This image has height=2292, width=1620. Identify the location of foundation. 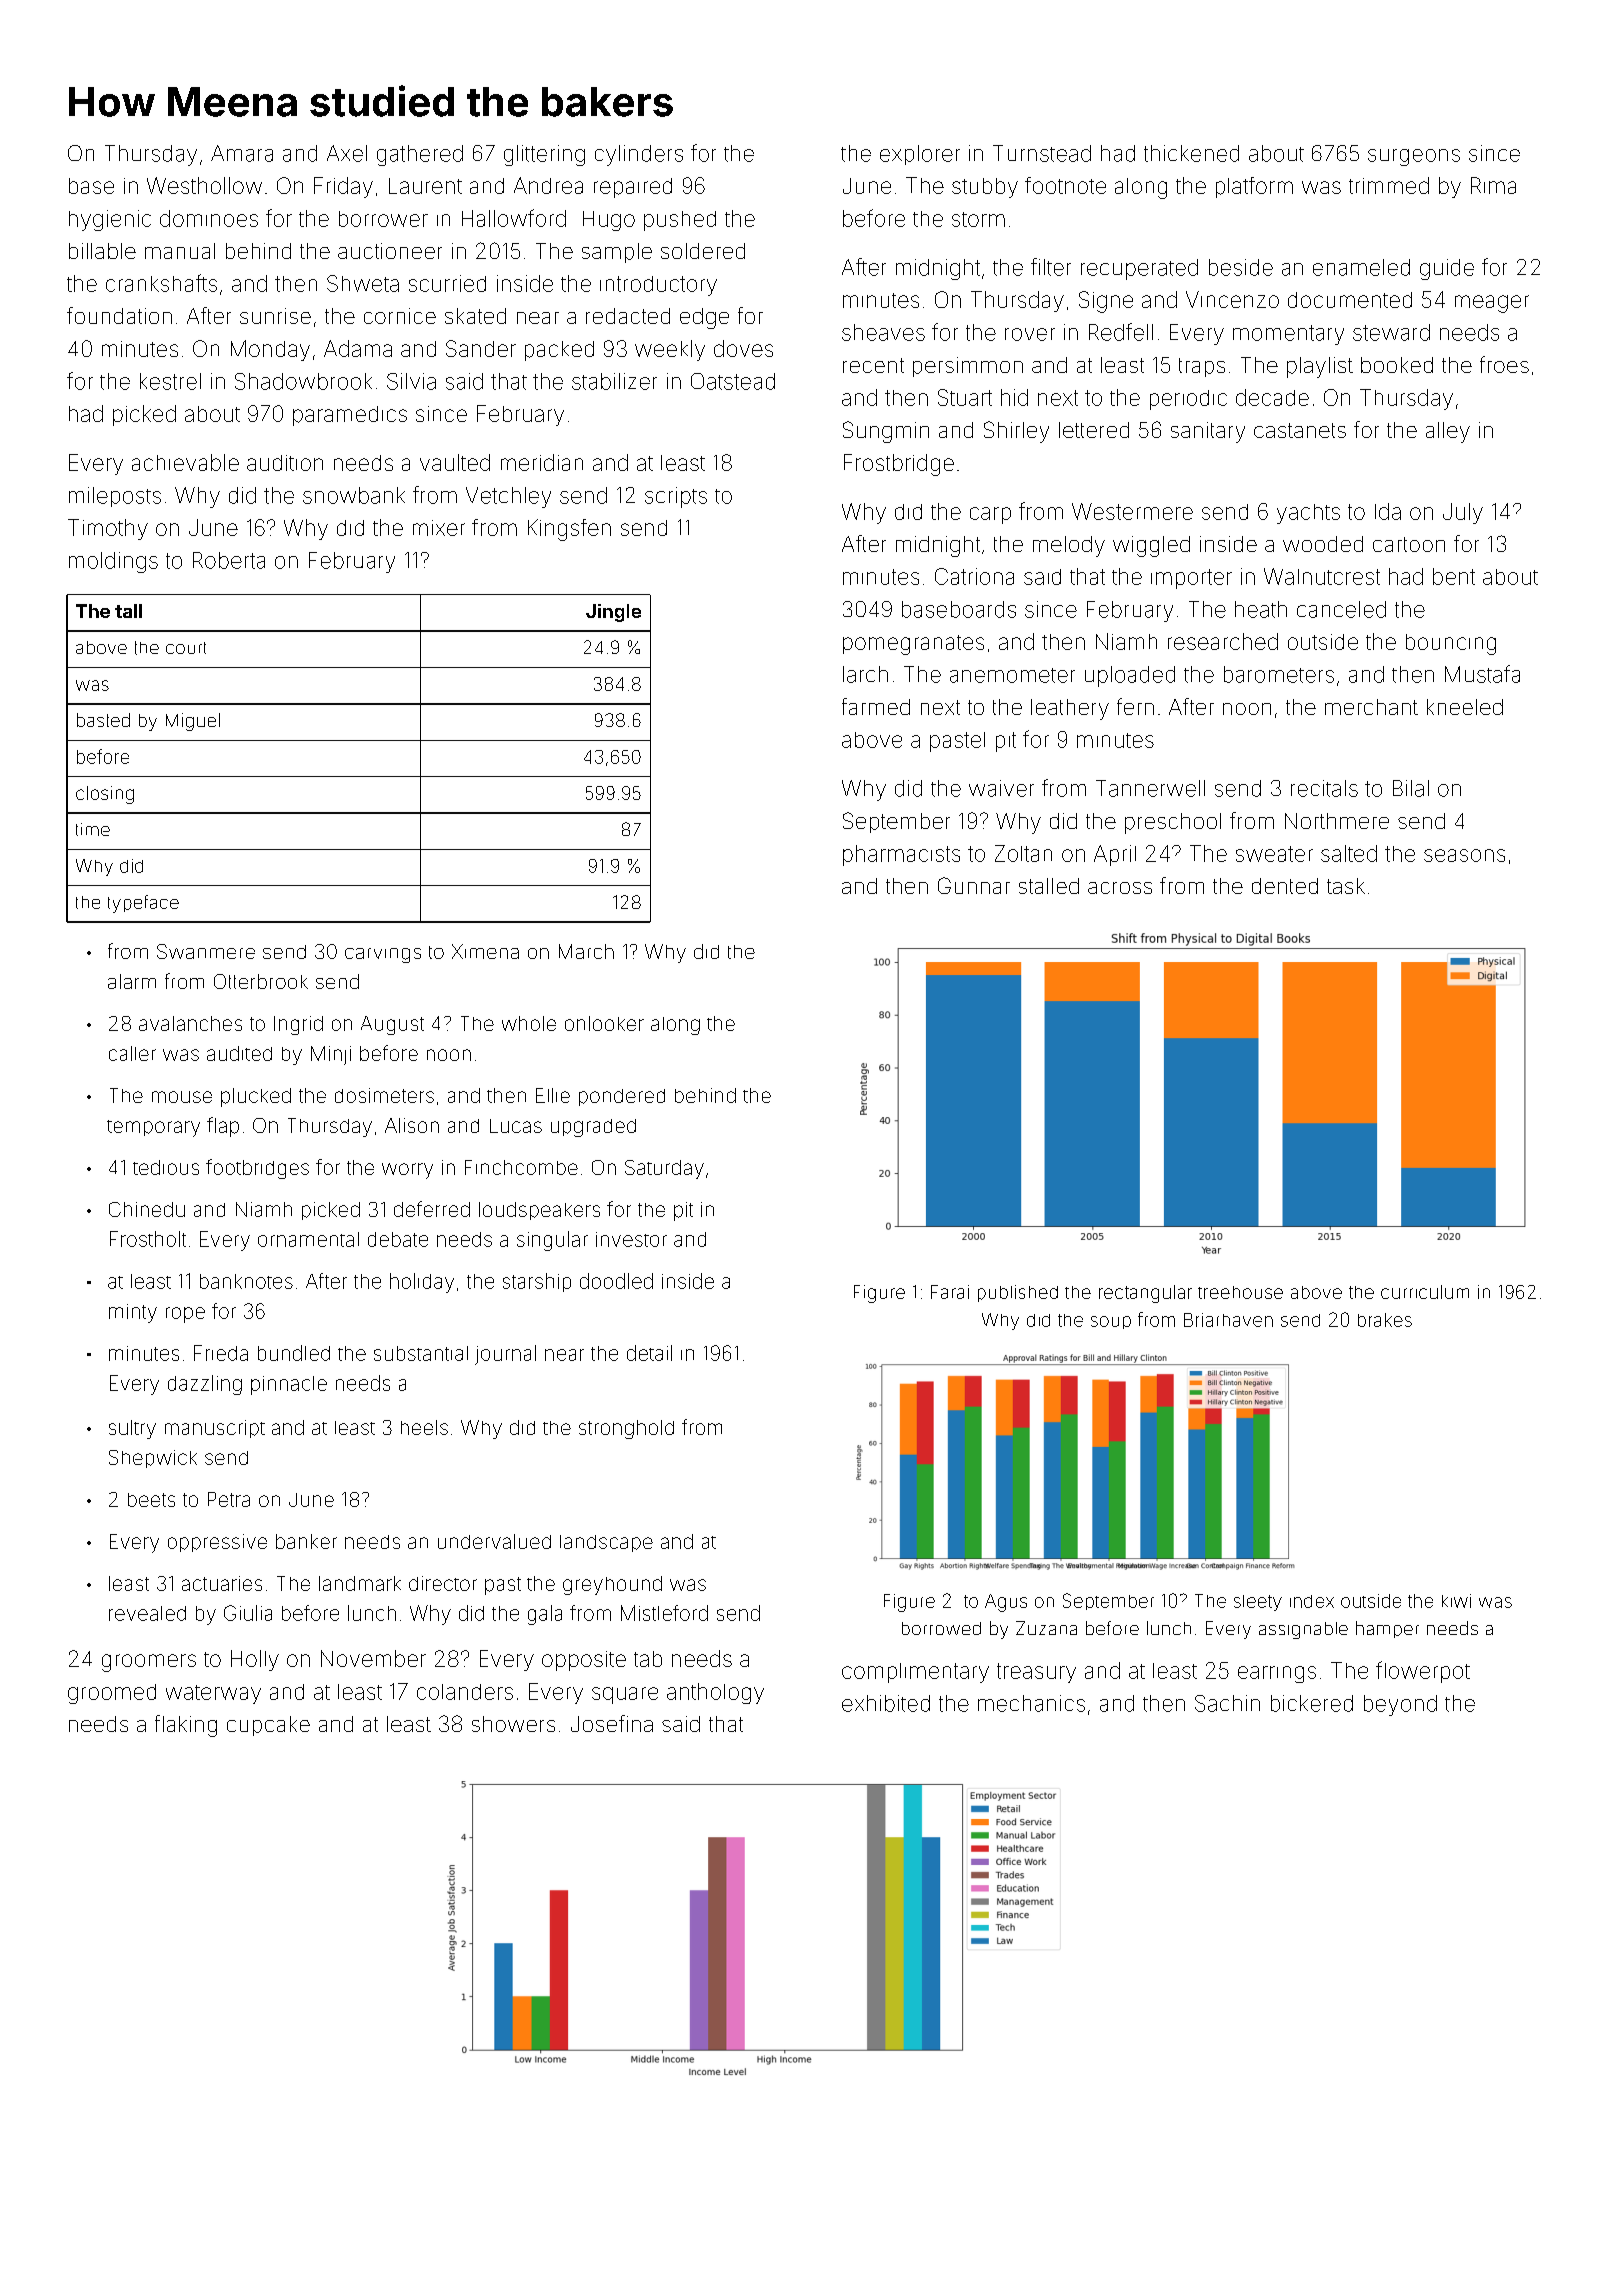
(119, 315).
